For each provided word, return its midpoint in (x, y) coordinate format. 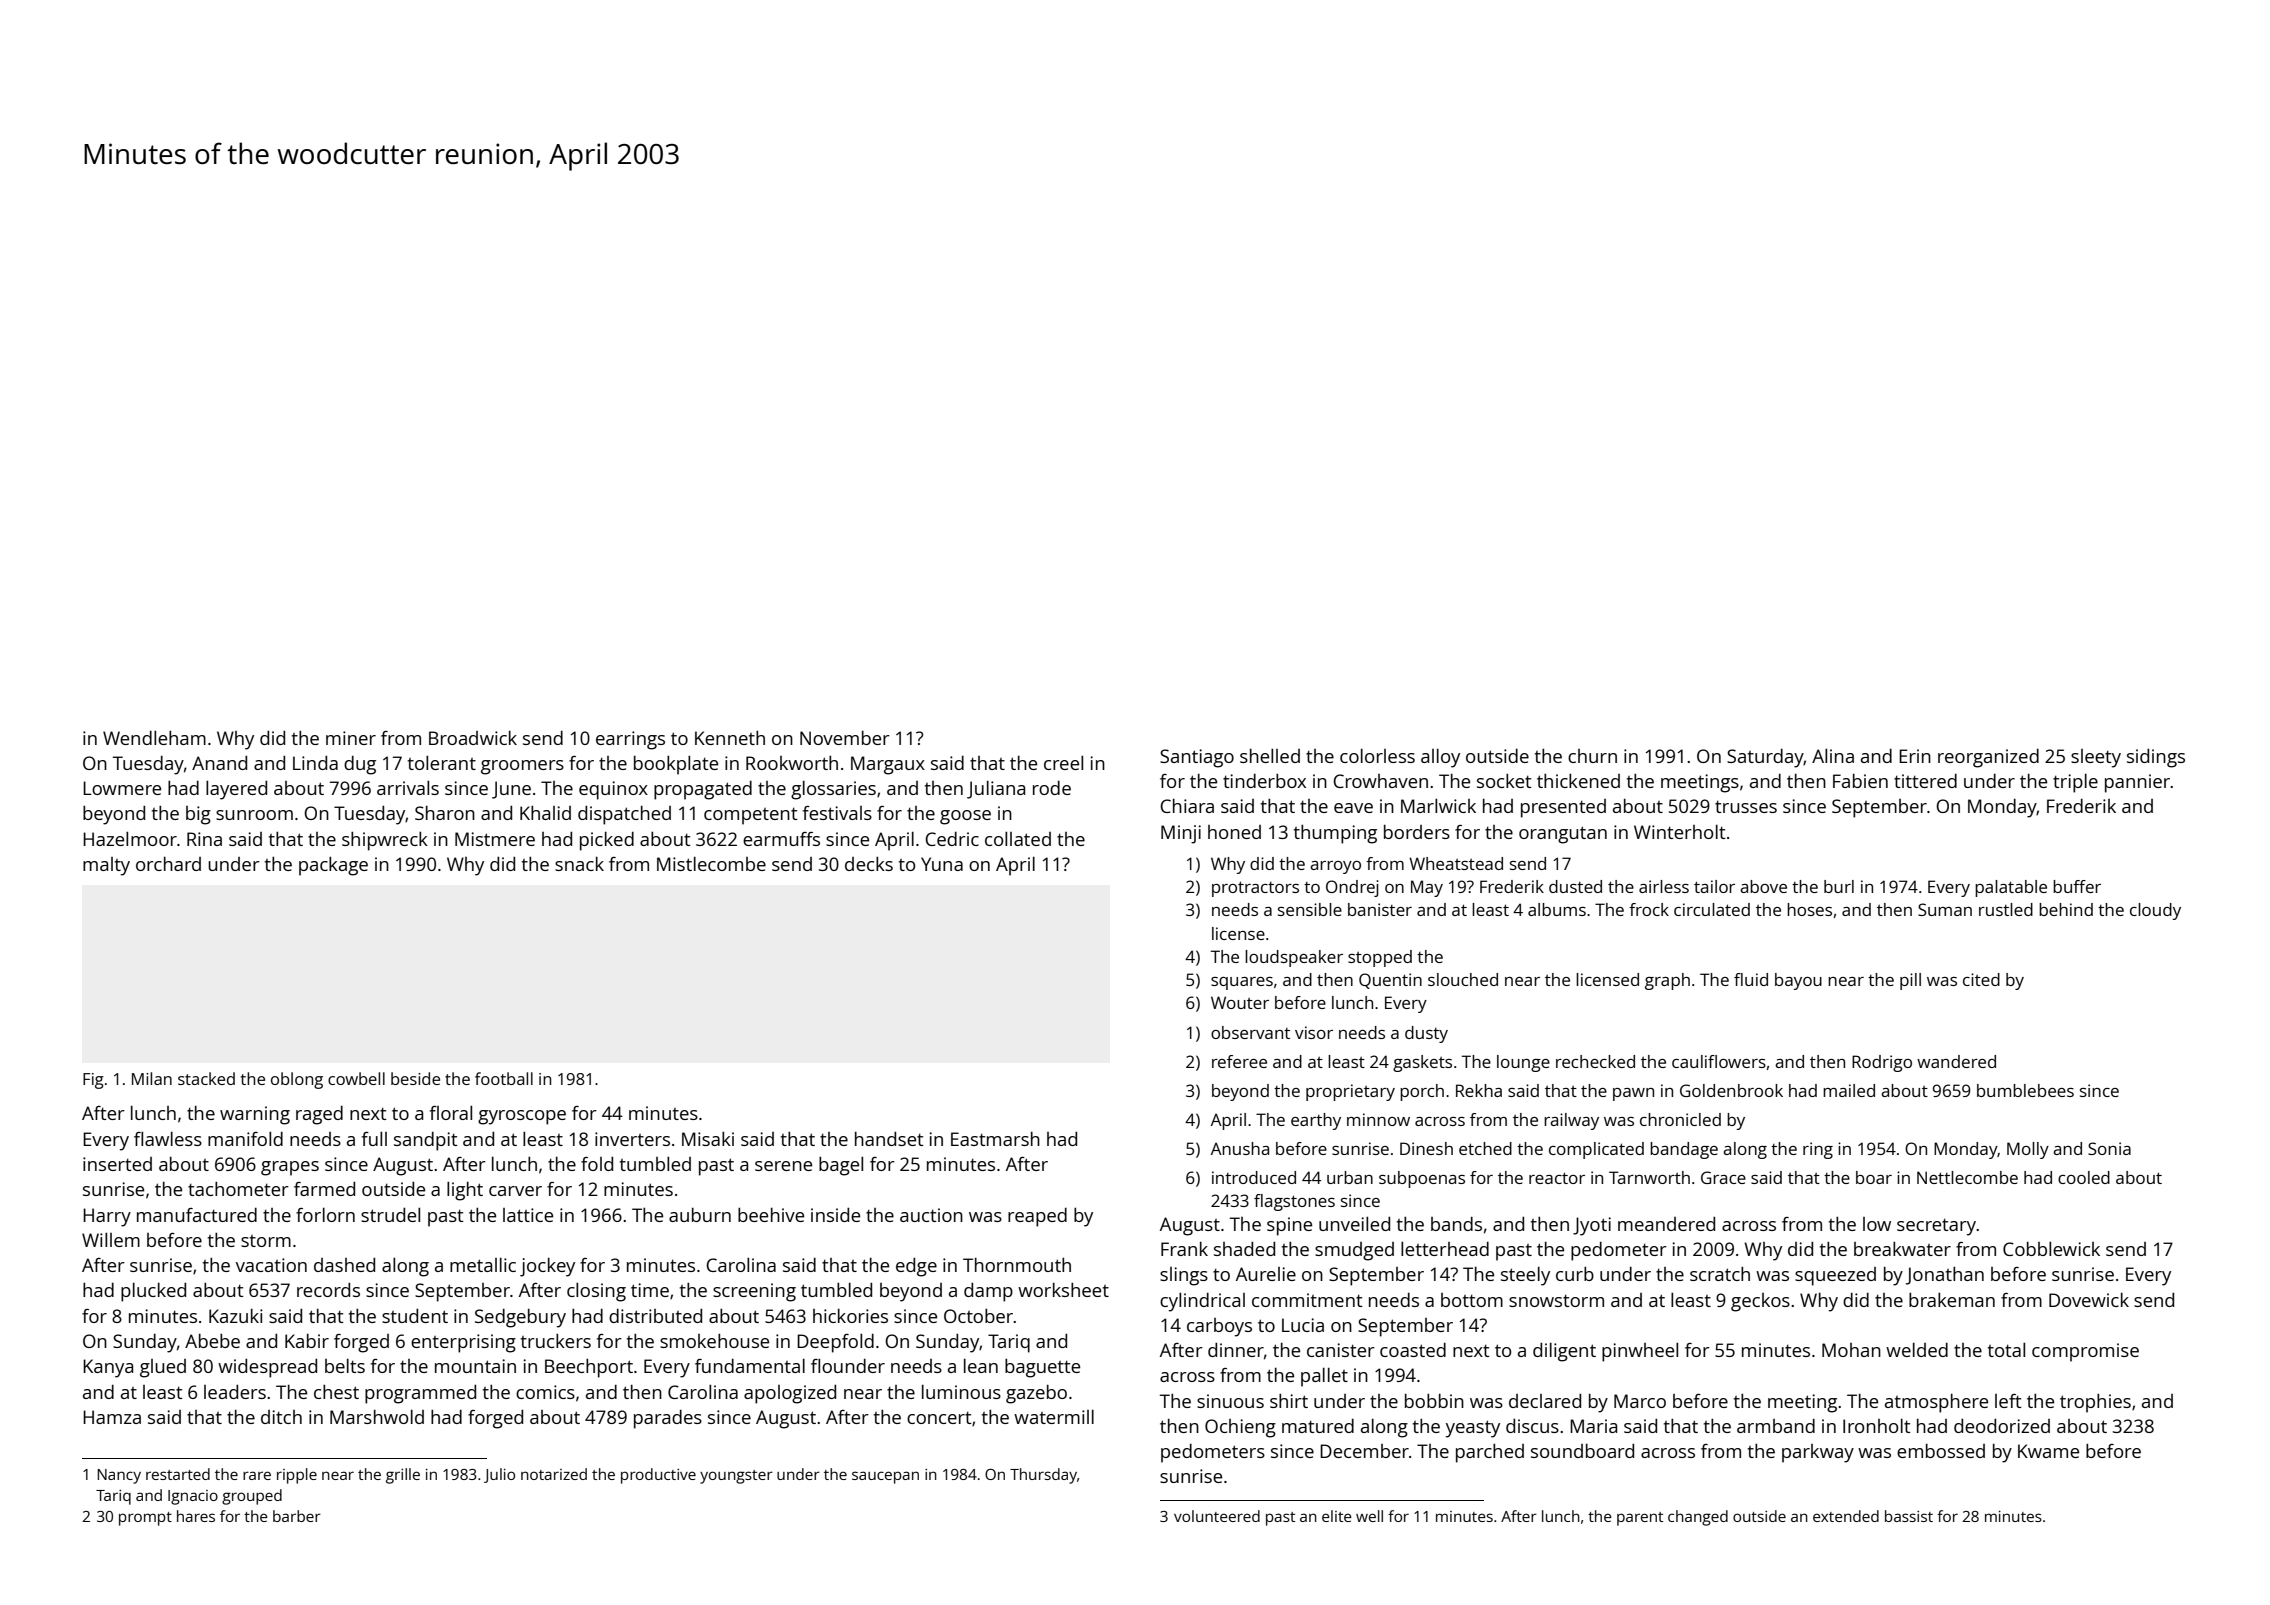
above (1763, 886)
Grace (1723, 1177)
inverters (632, 1139)
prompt (145, 1519)
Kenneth (730, 738)
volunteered (1217, 1516)
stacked (206, 1078)
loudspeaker (1294, 958)
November (845, 738)
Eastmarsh (995, 1139)
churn (1592, 756)
